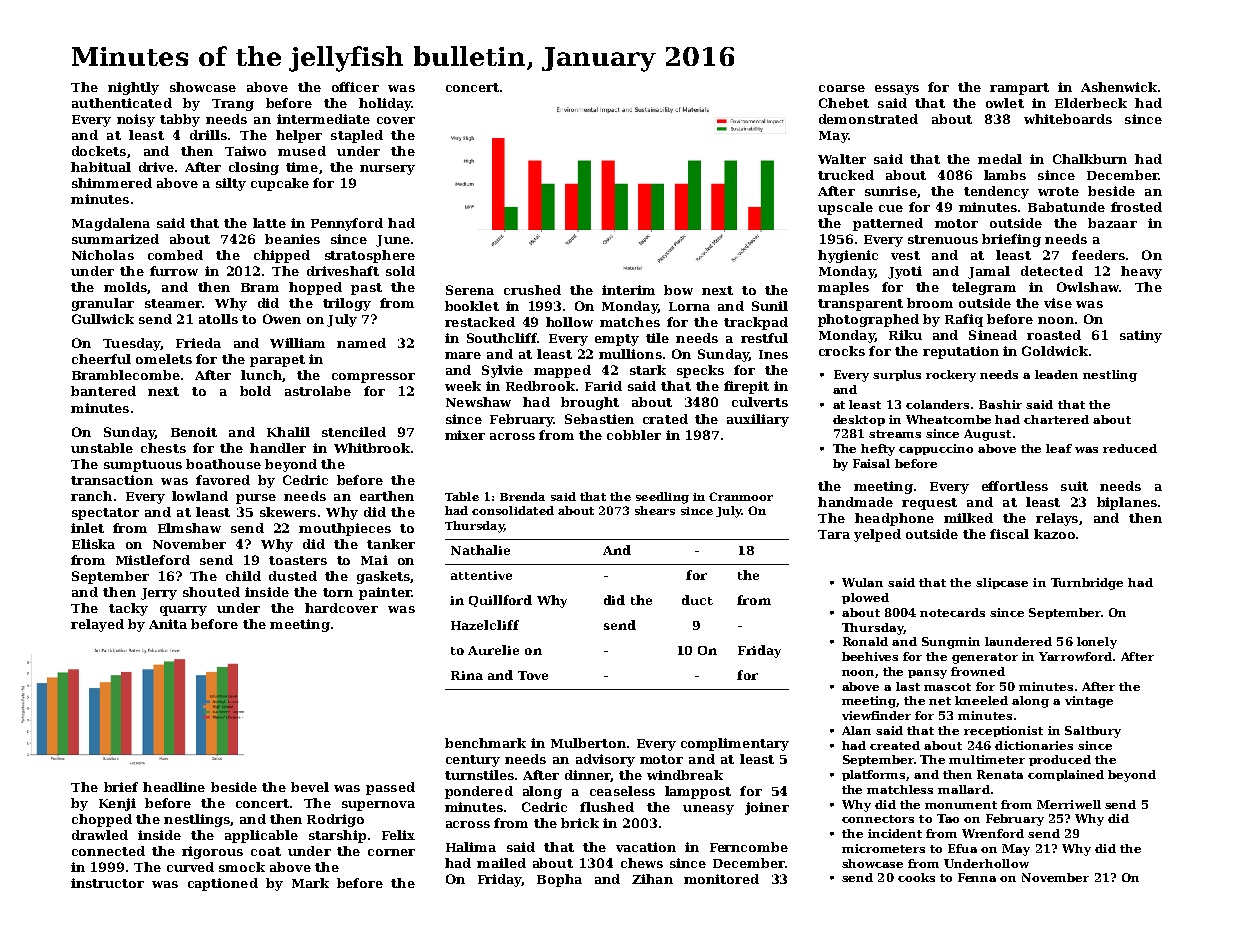  I want to click on omelets, so click(164, 359).
